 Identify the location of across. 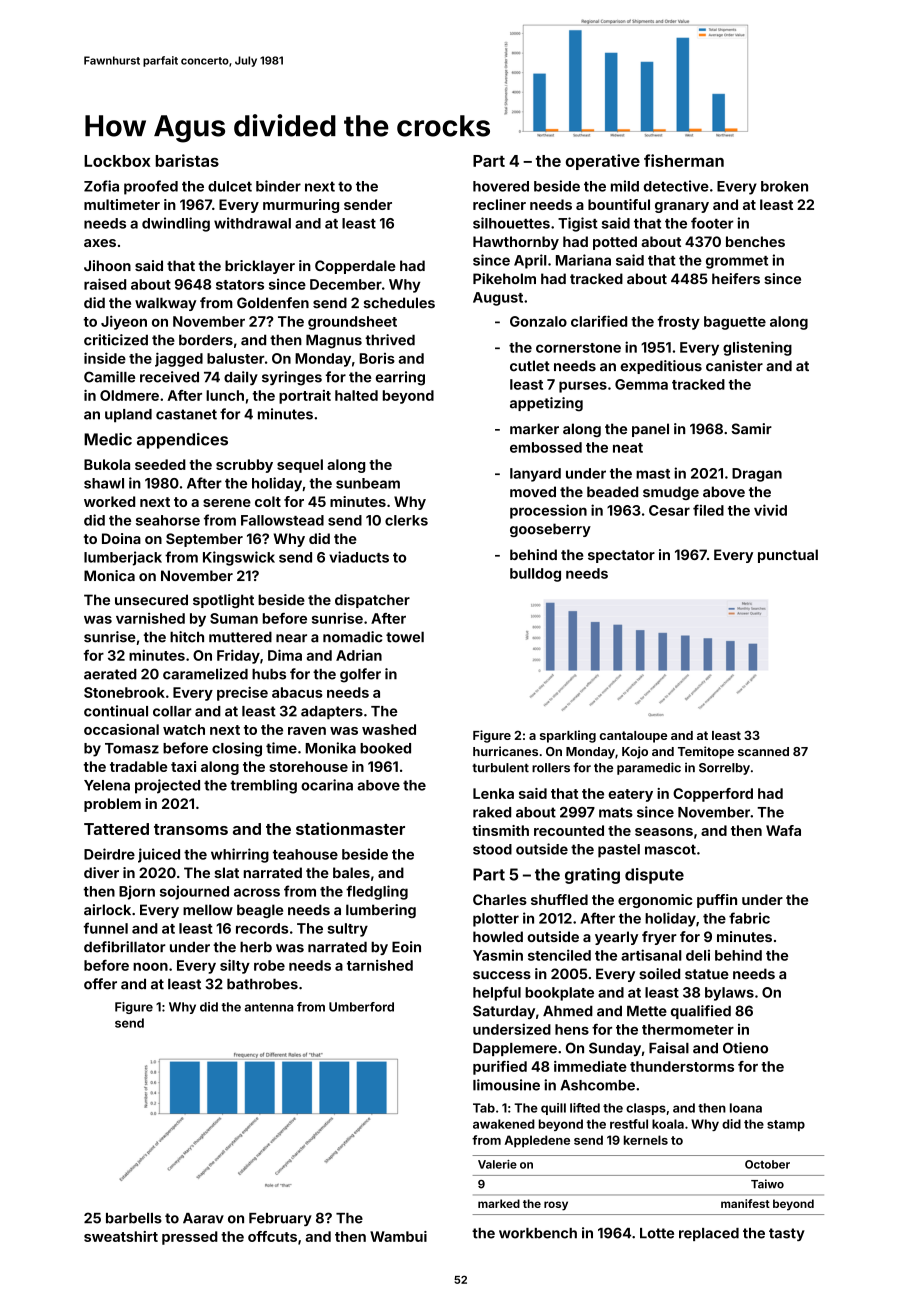
(257, 892).
